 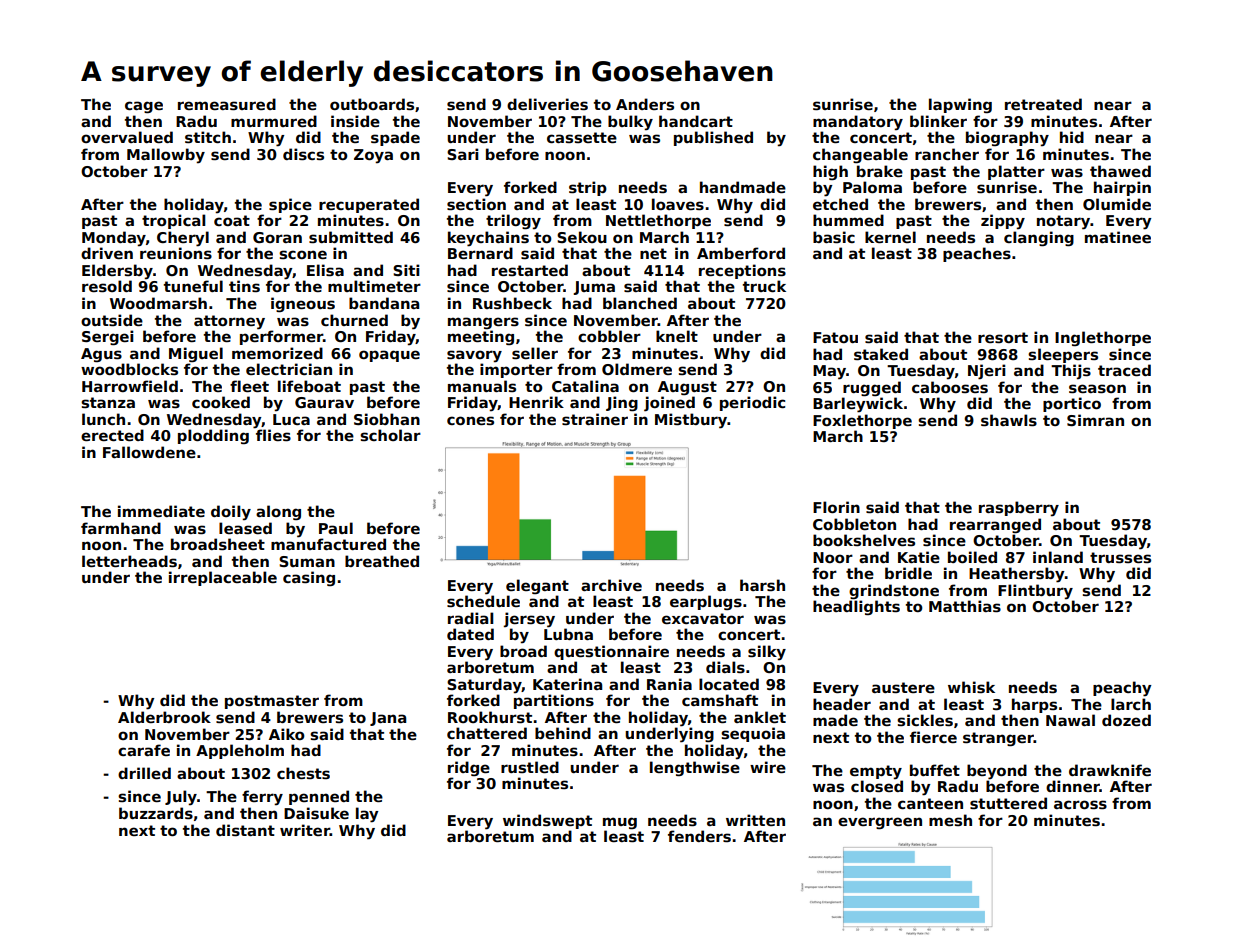 What do you see at coordinates (249, 386) in the document?
I see `fleet` at bounding box center [249, 386].
